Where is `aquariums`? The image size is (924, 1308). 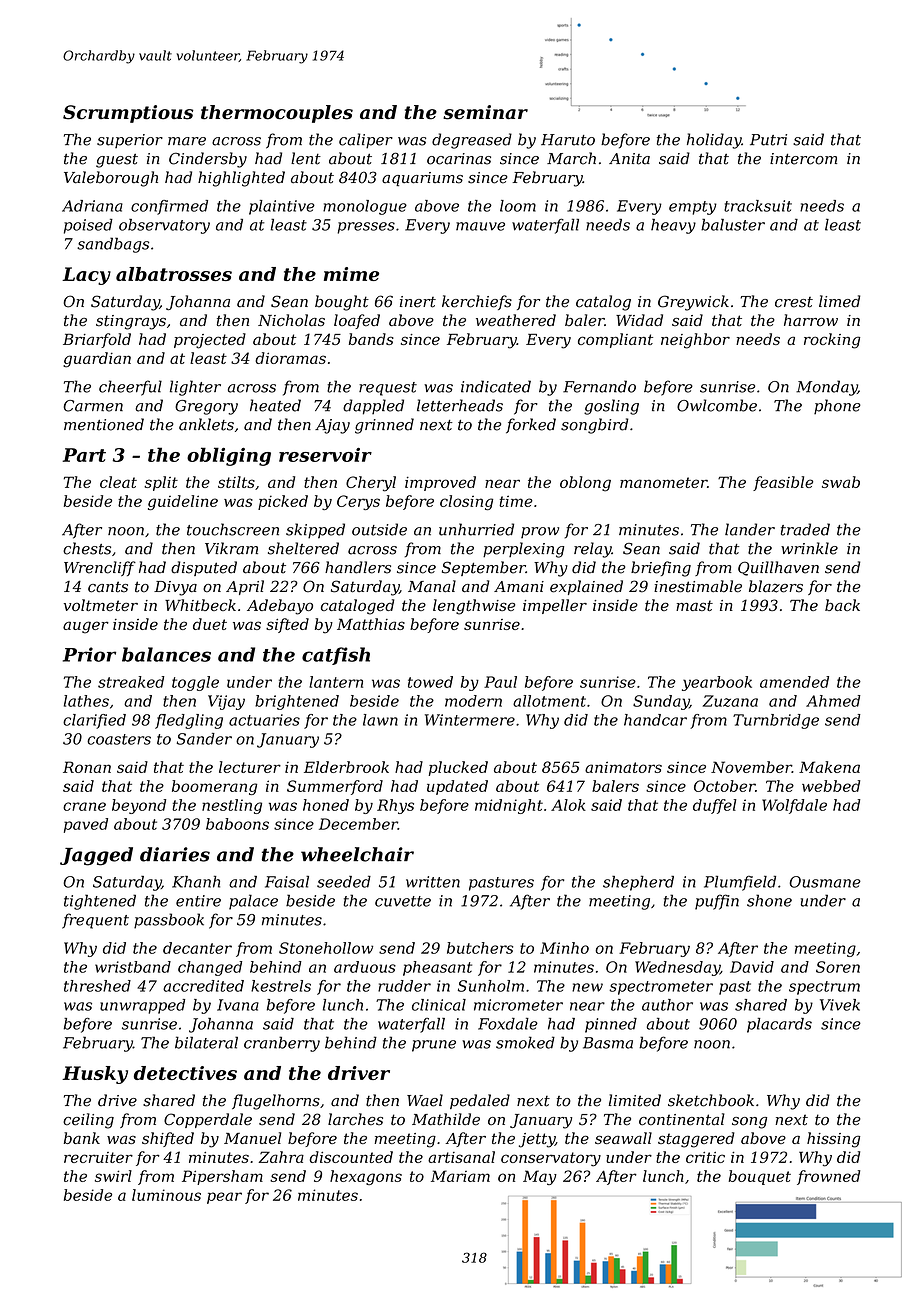 aquariums is located at coordinates (422, 179).
